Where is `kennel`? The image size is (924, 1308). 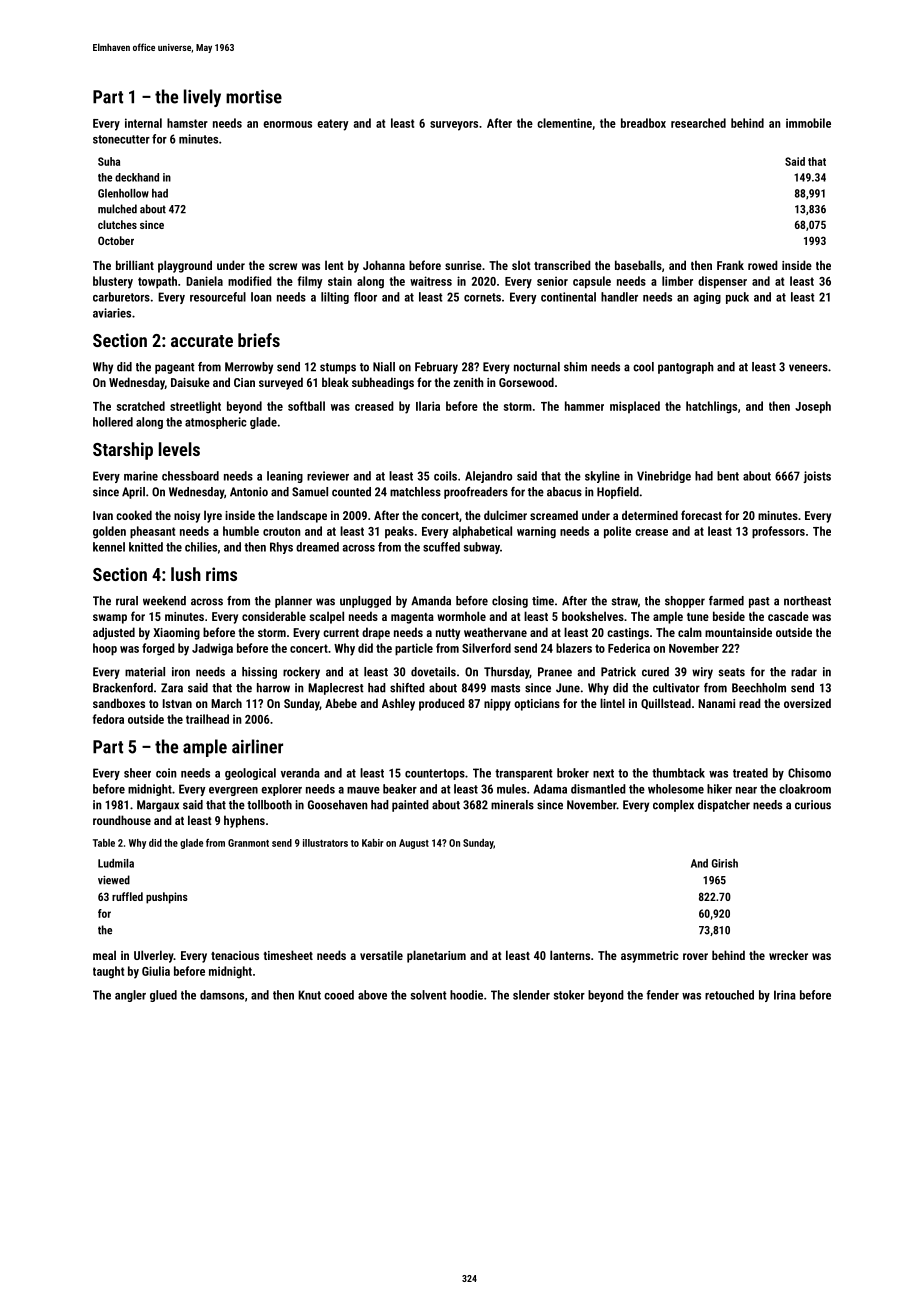 kennel is located at coordinates (109, 547).
